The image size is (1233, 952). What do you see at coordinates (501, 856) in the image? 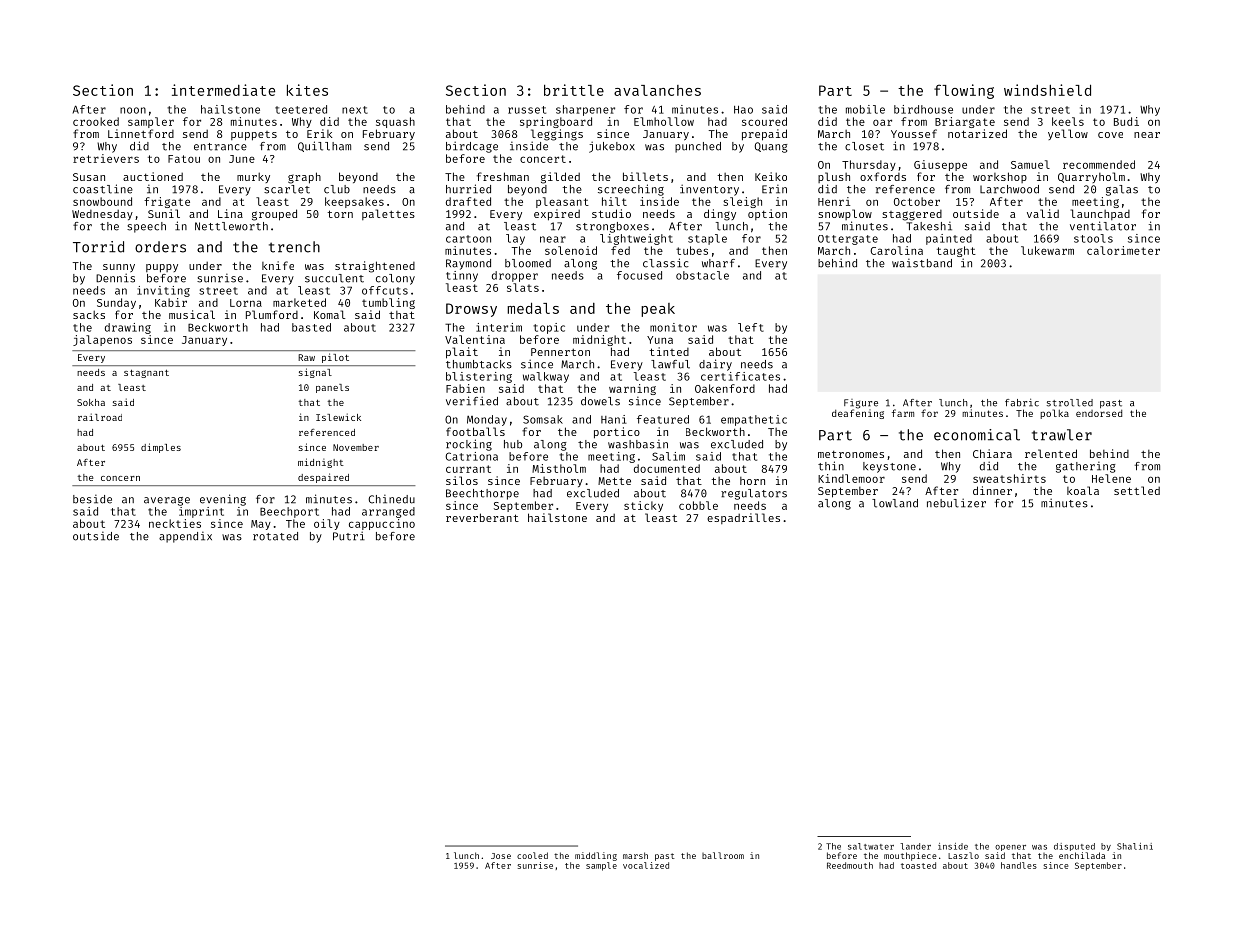
I see `Jose` at bounding box center [501, 856].
